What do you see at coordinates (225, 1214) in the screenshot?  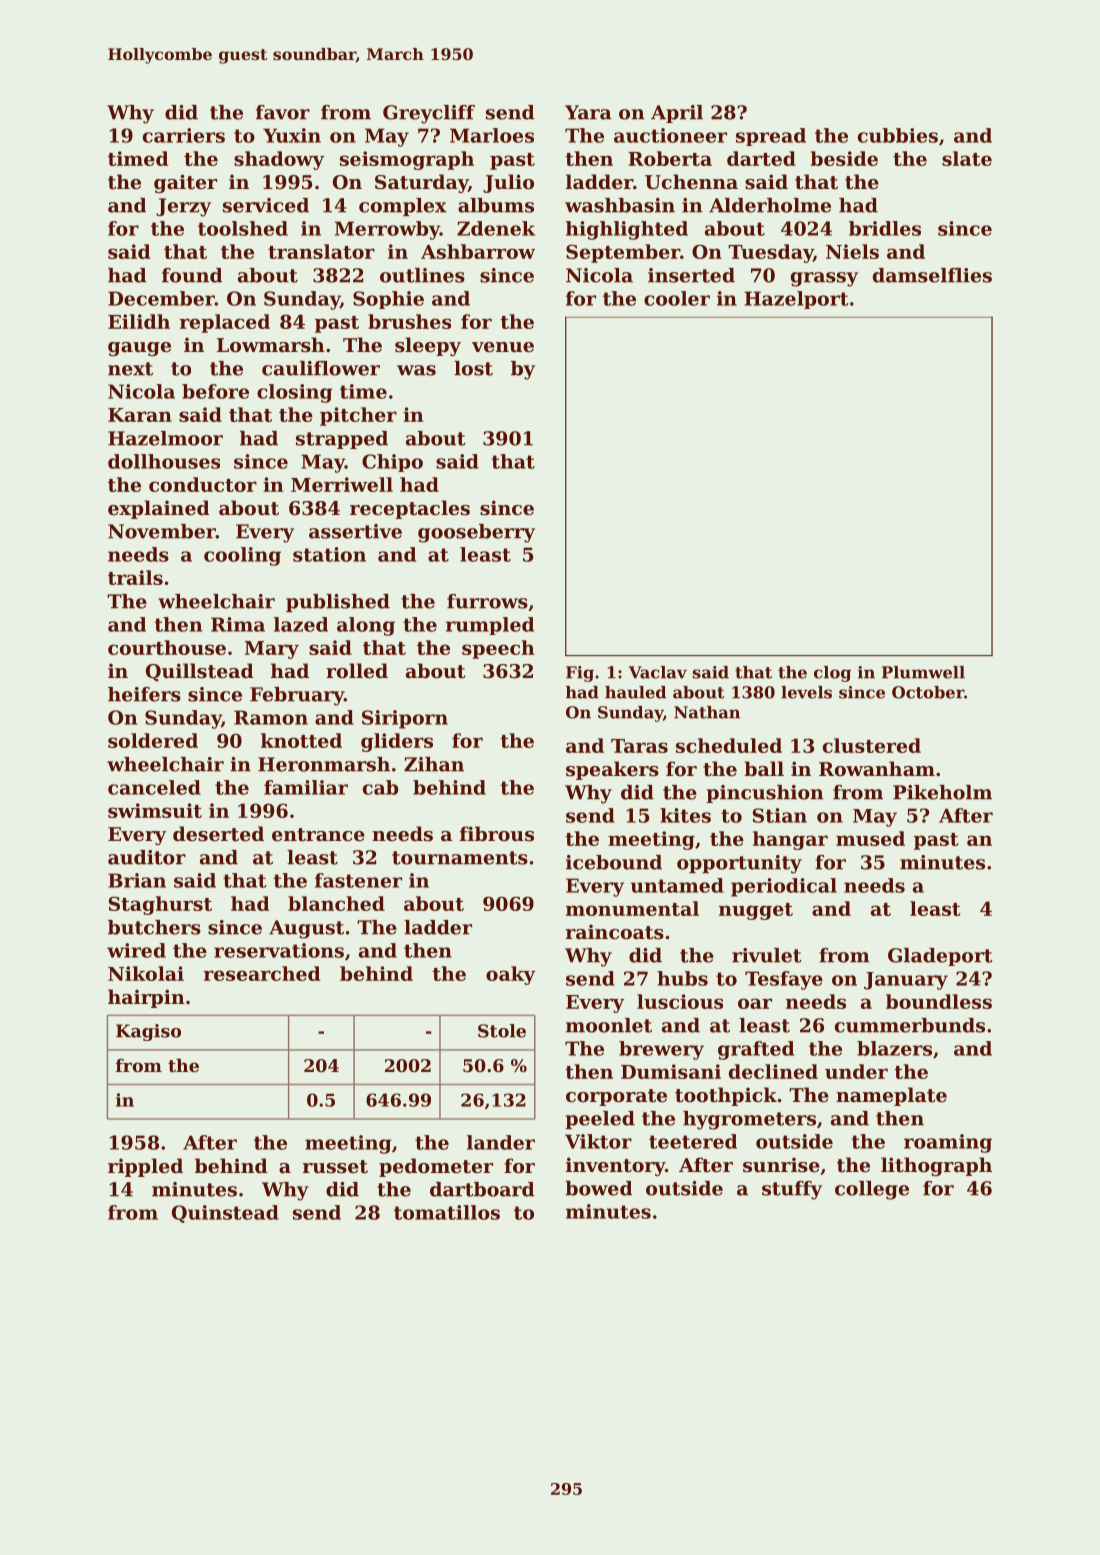 I see `Quinstead` at bounding box center [225, 1214].
